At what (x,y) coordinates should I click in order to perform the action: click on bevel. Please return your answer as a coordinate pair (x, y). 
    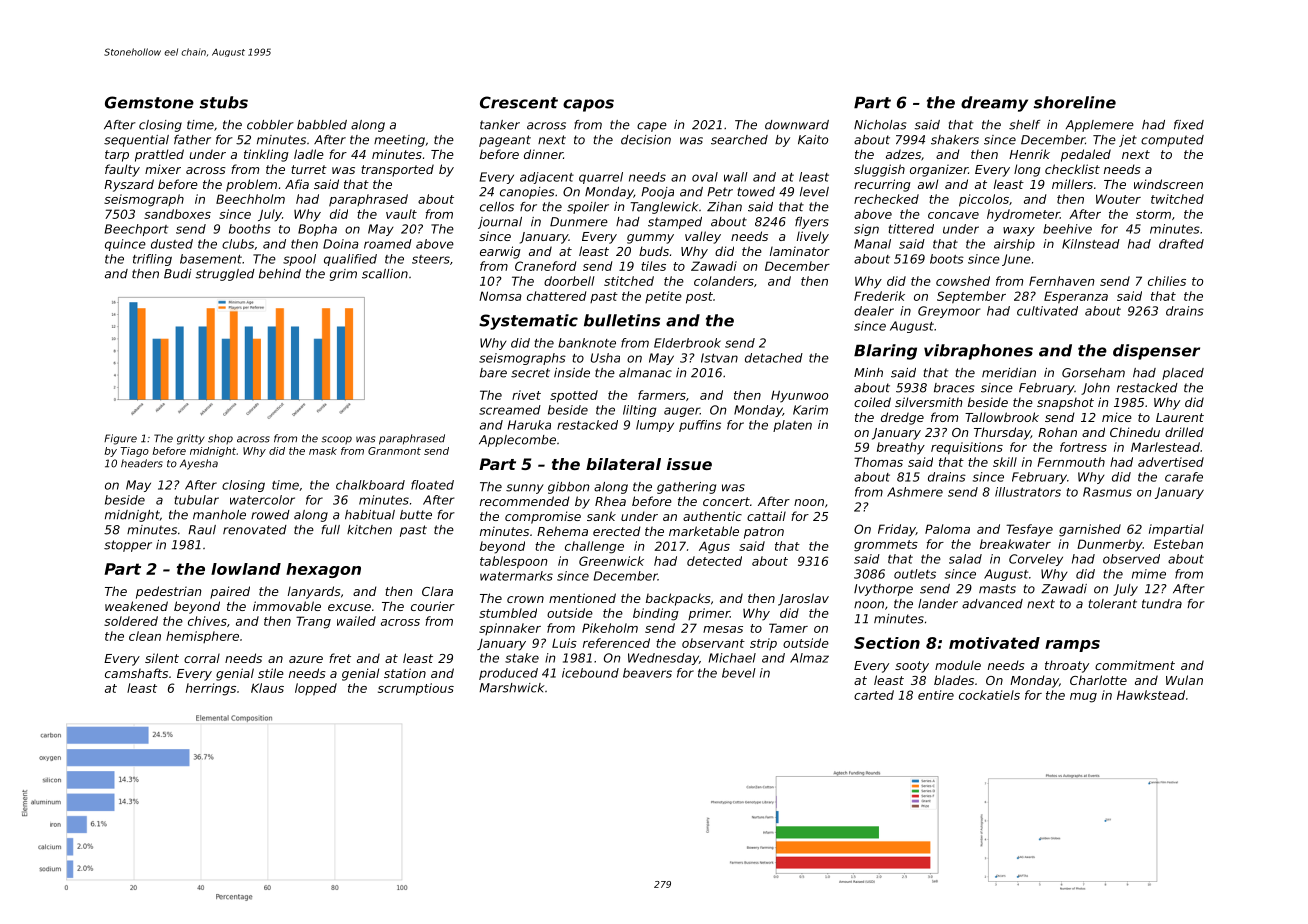
    Looking at the image, I should click on (739, 673).
